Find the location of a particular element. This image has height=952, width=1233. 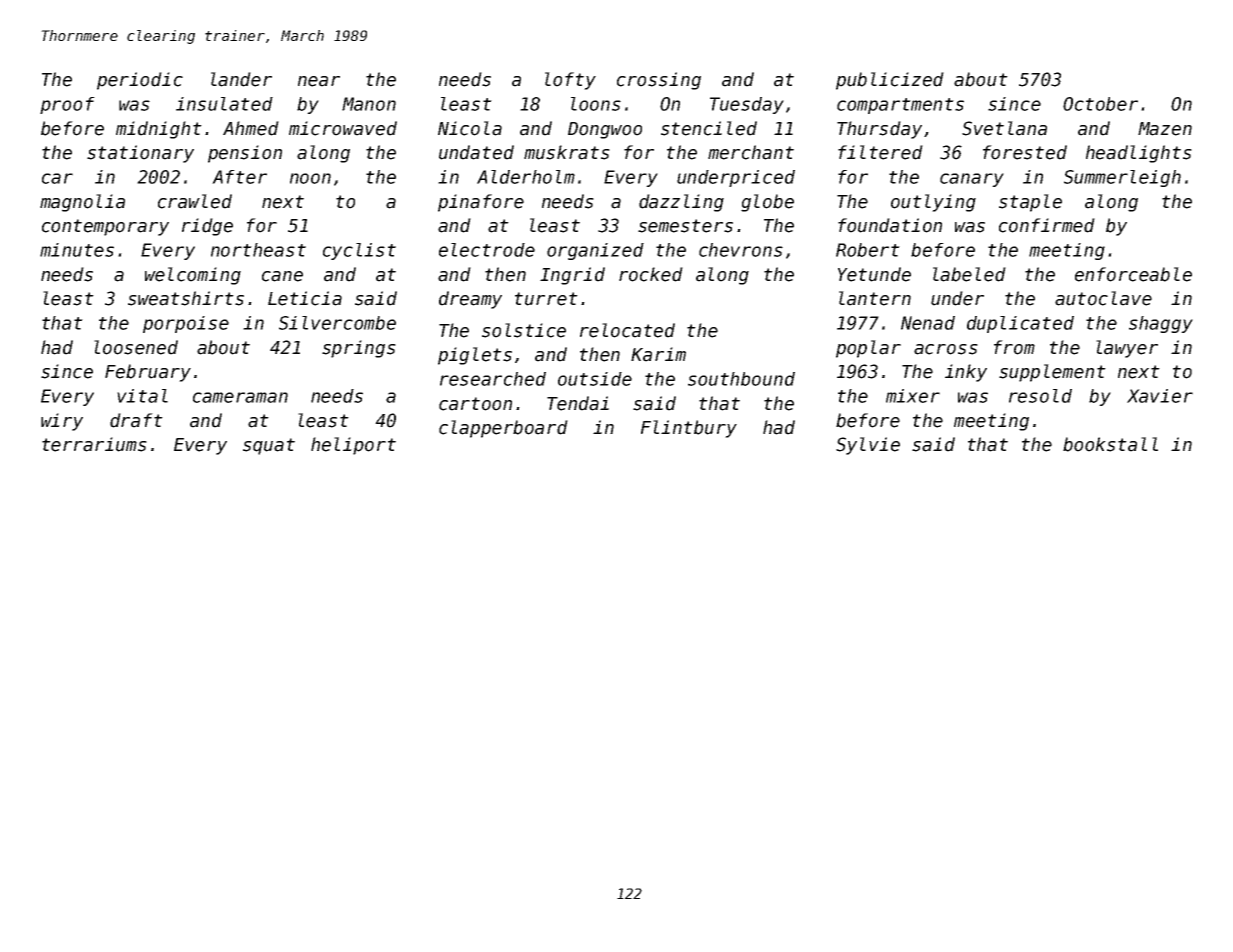

Sylvie is located at coordinates (868, 446).
